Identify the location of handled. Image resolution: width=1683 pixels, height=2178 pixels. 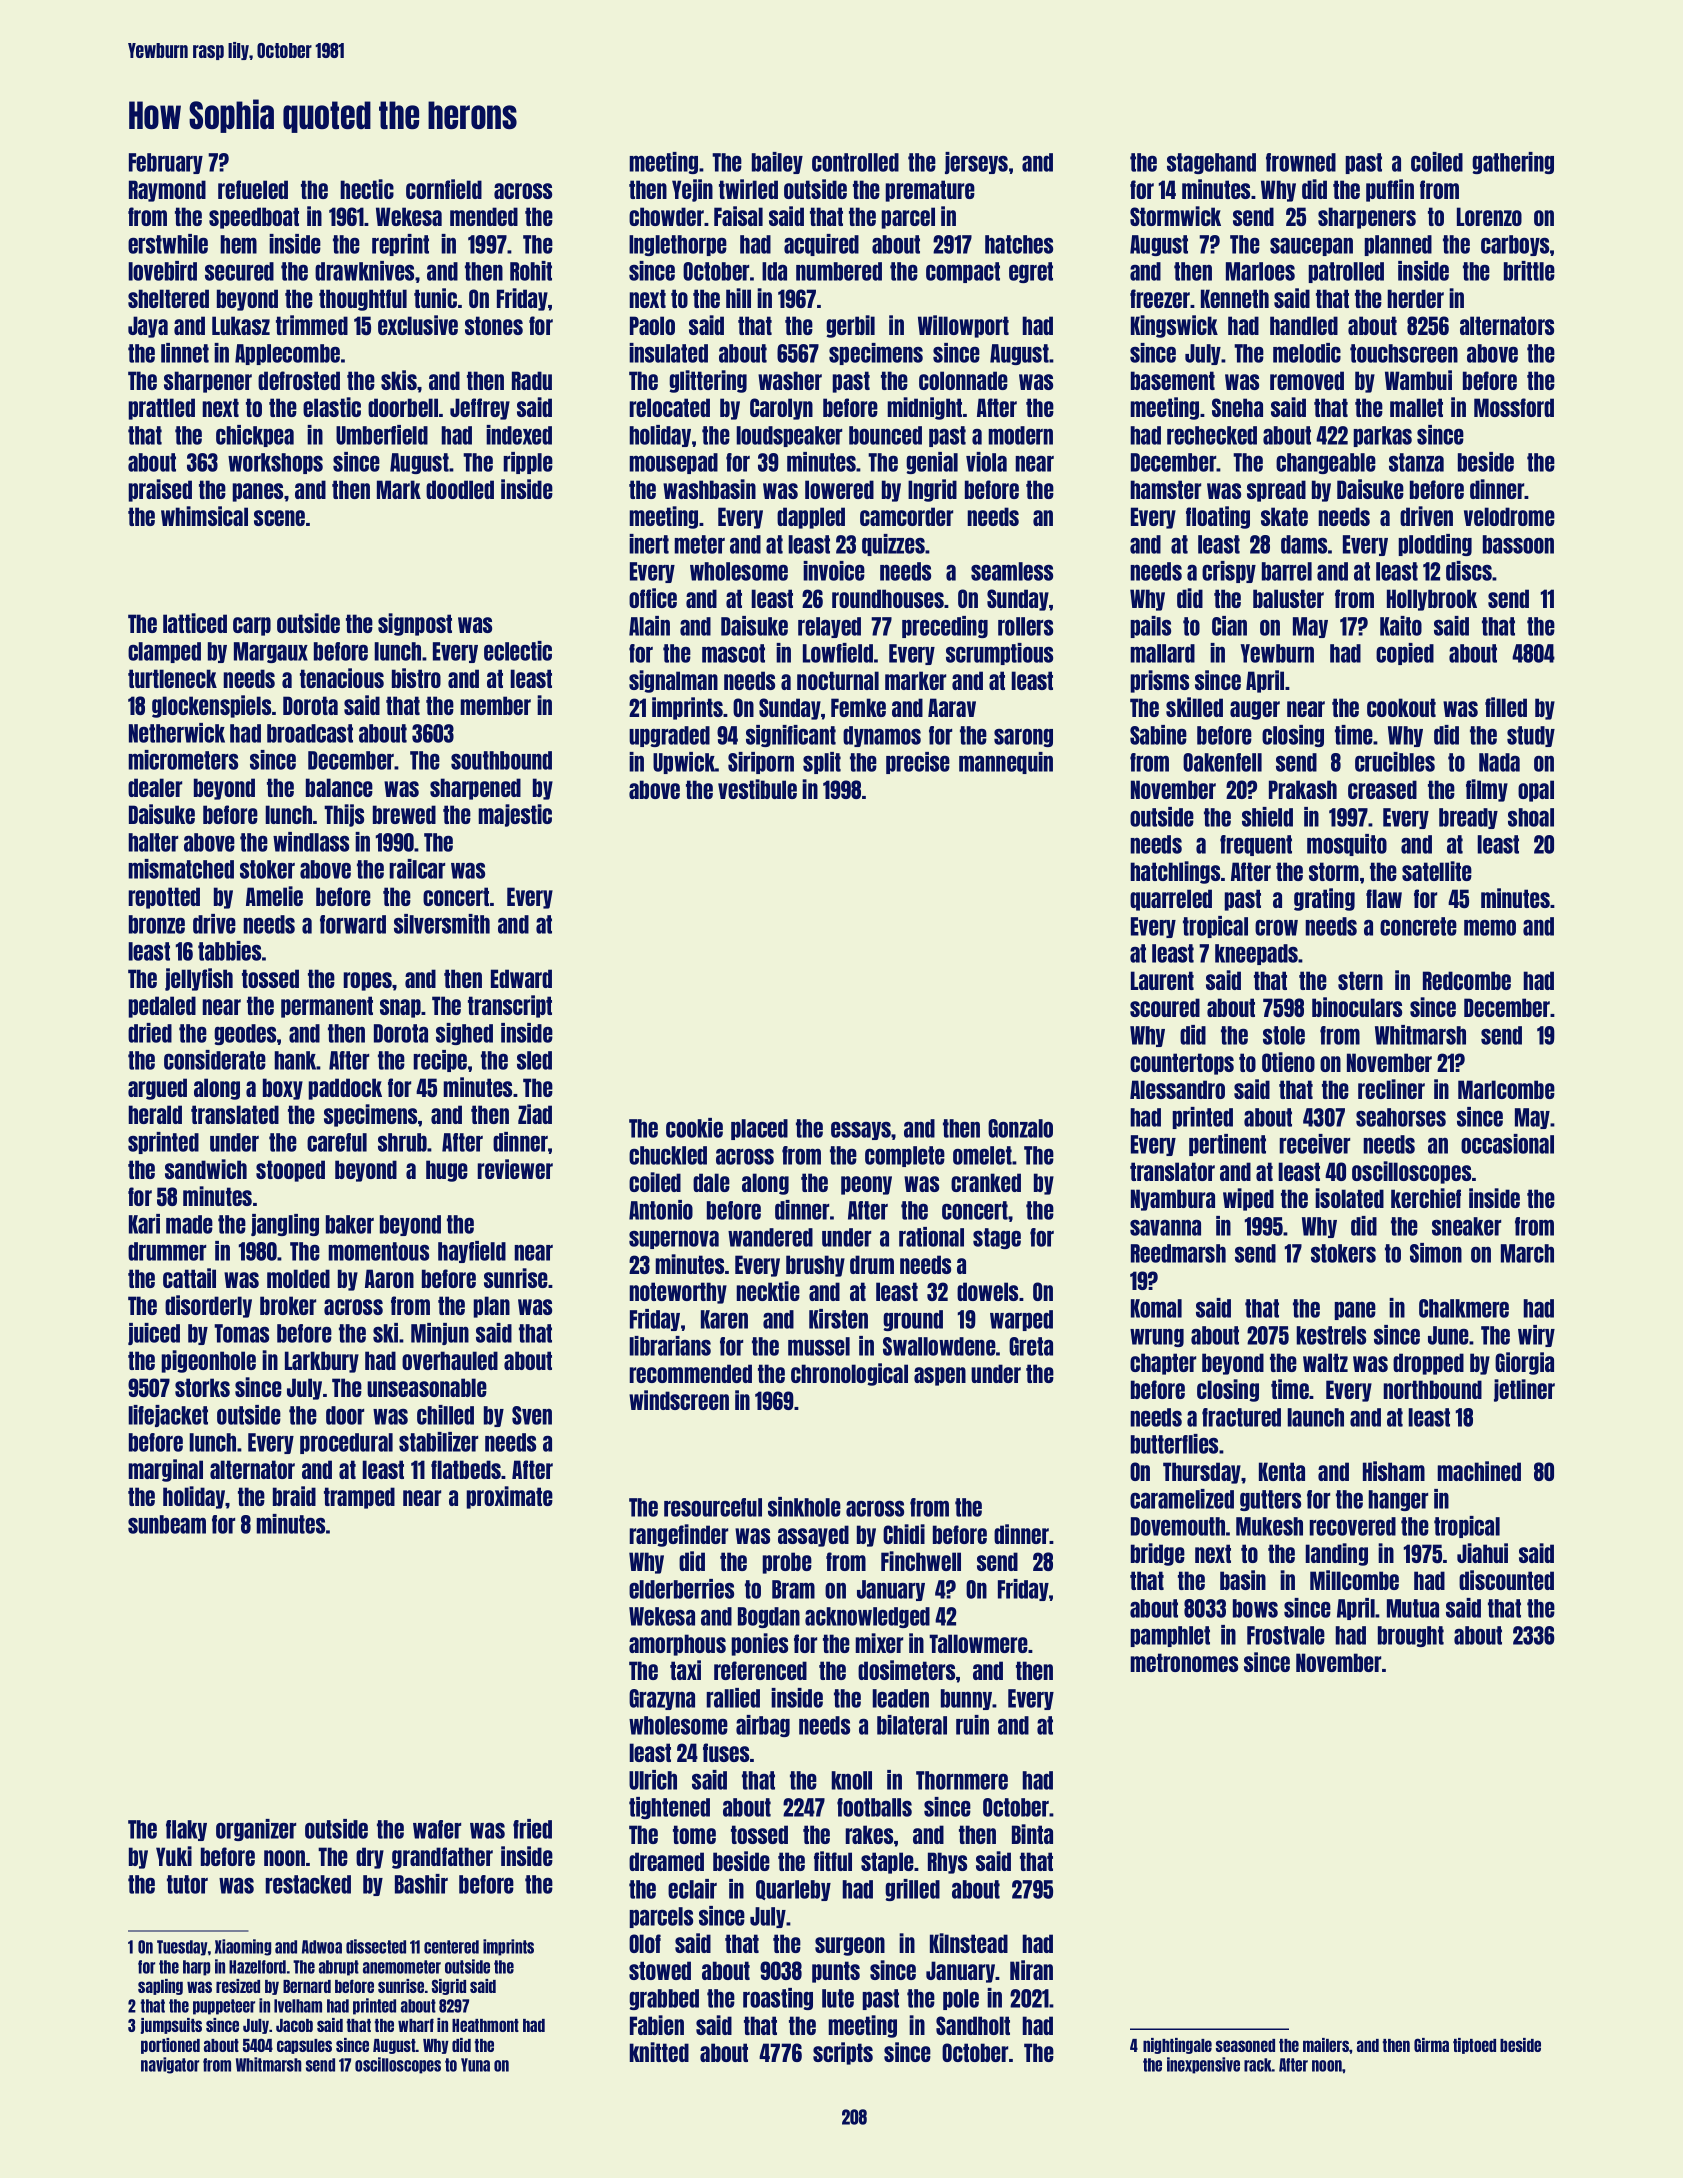
(1304, 325).
